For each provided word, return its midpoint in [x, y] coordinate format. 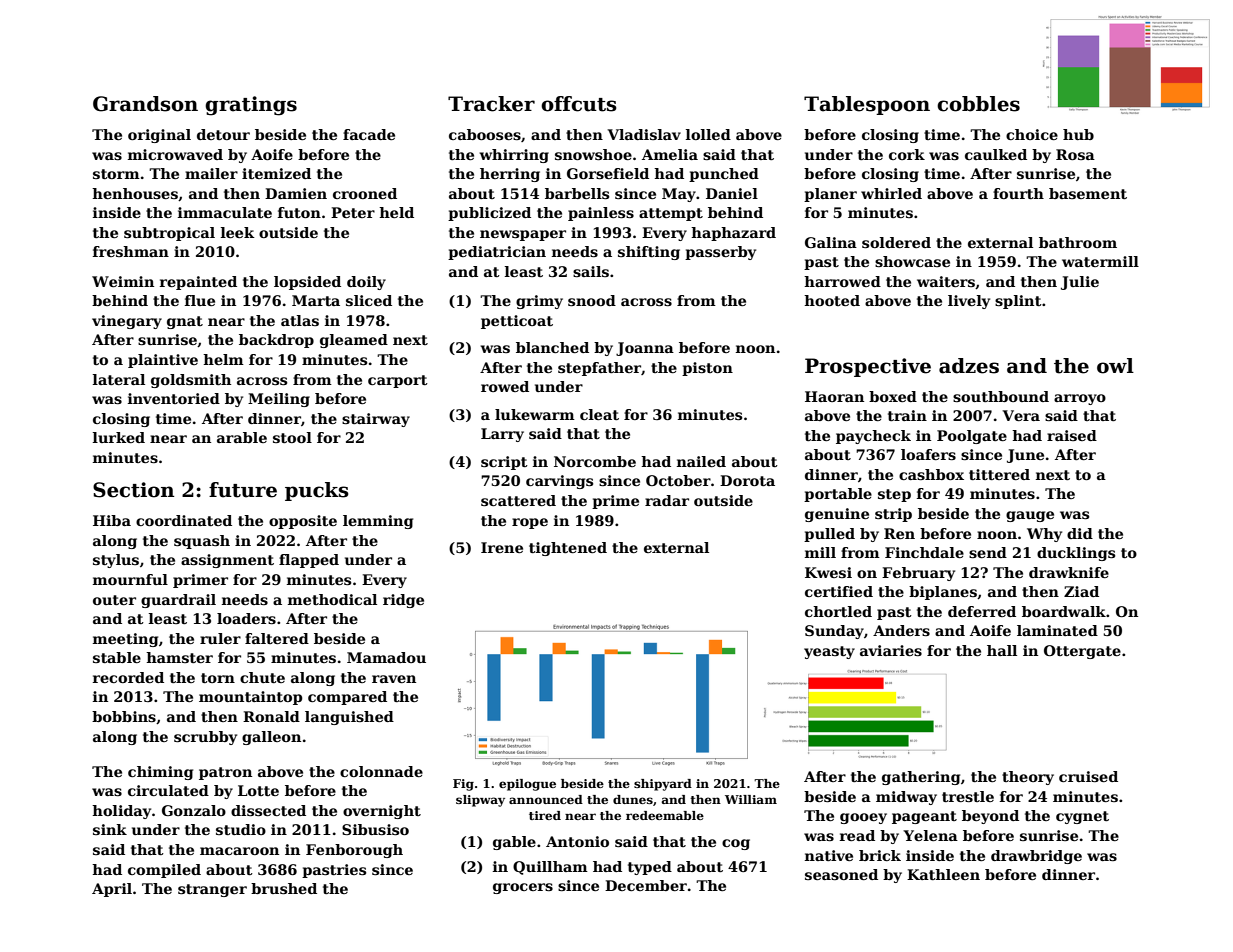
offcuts [579, 104]
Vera [1021, 415]
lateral [119, 379]
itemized [276, 173]
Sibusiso [375, 829]
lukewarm [535, 414]
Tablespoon [867, 105]
